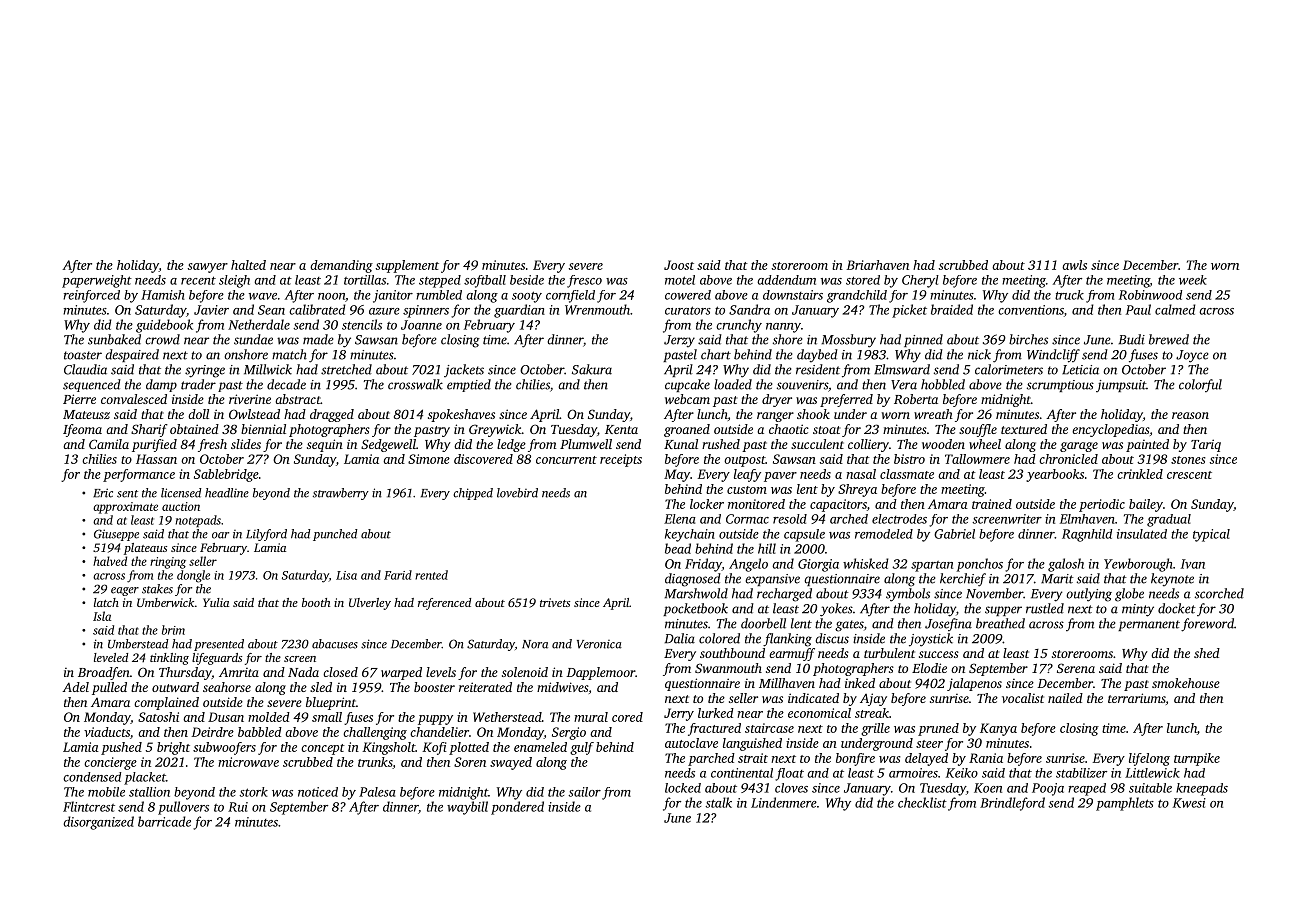 This screenshot has height=924, width=1308. Describe the element at coordinates (1219, 593) in the screenshot. I see `scorched` at that location.
